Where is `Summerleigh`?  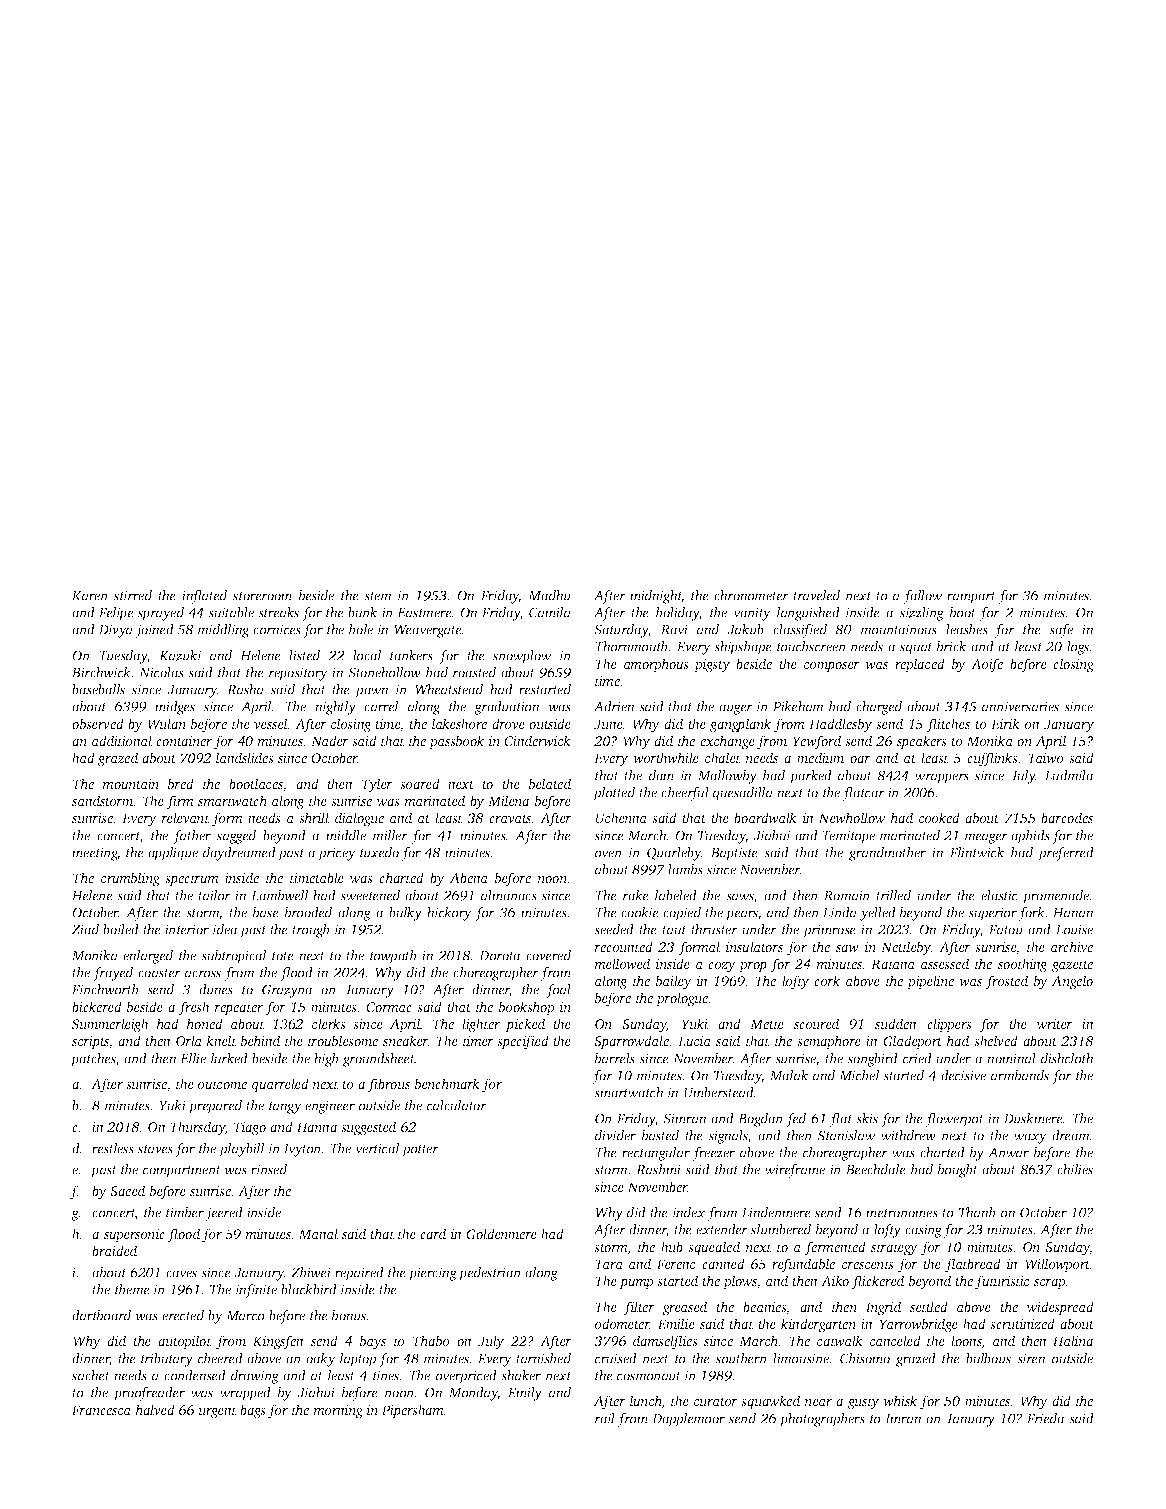 Summerleigh is located at coordinates (110, 1025).
